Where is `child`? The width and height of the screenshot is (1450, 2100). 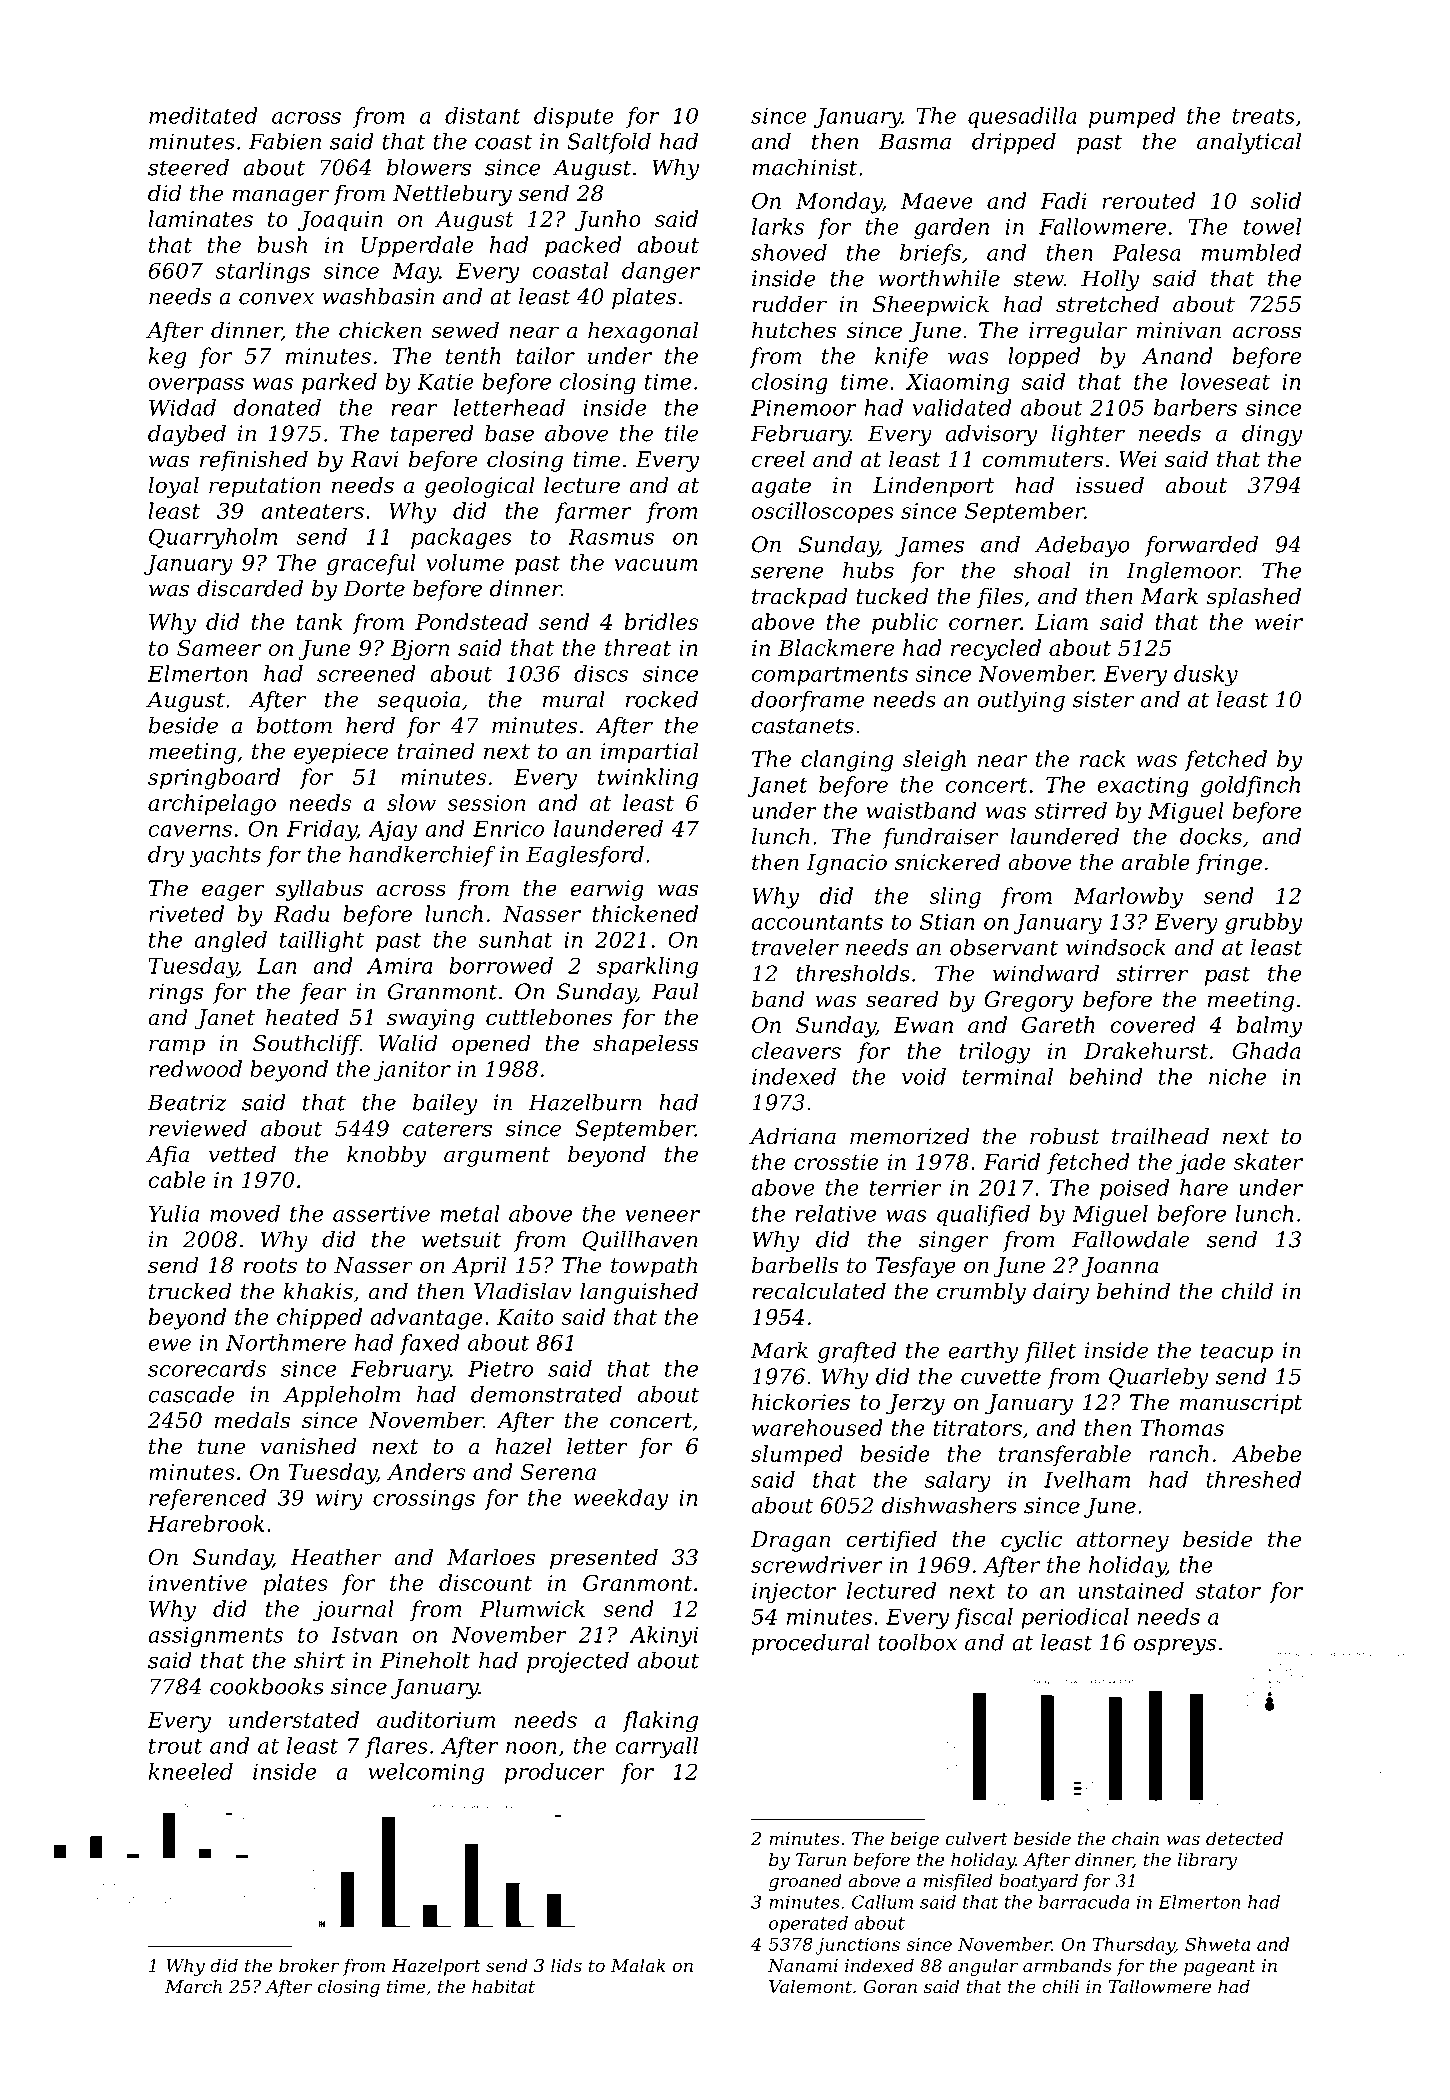
child is located at coordinates (1247, 1291).
